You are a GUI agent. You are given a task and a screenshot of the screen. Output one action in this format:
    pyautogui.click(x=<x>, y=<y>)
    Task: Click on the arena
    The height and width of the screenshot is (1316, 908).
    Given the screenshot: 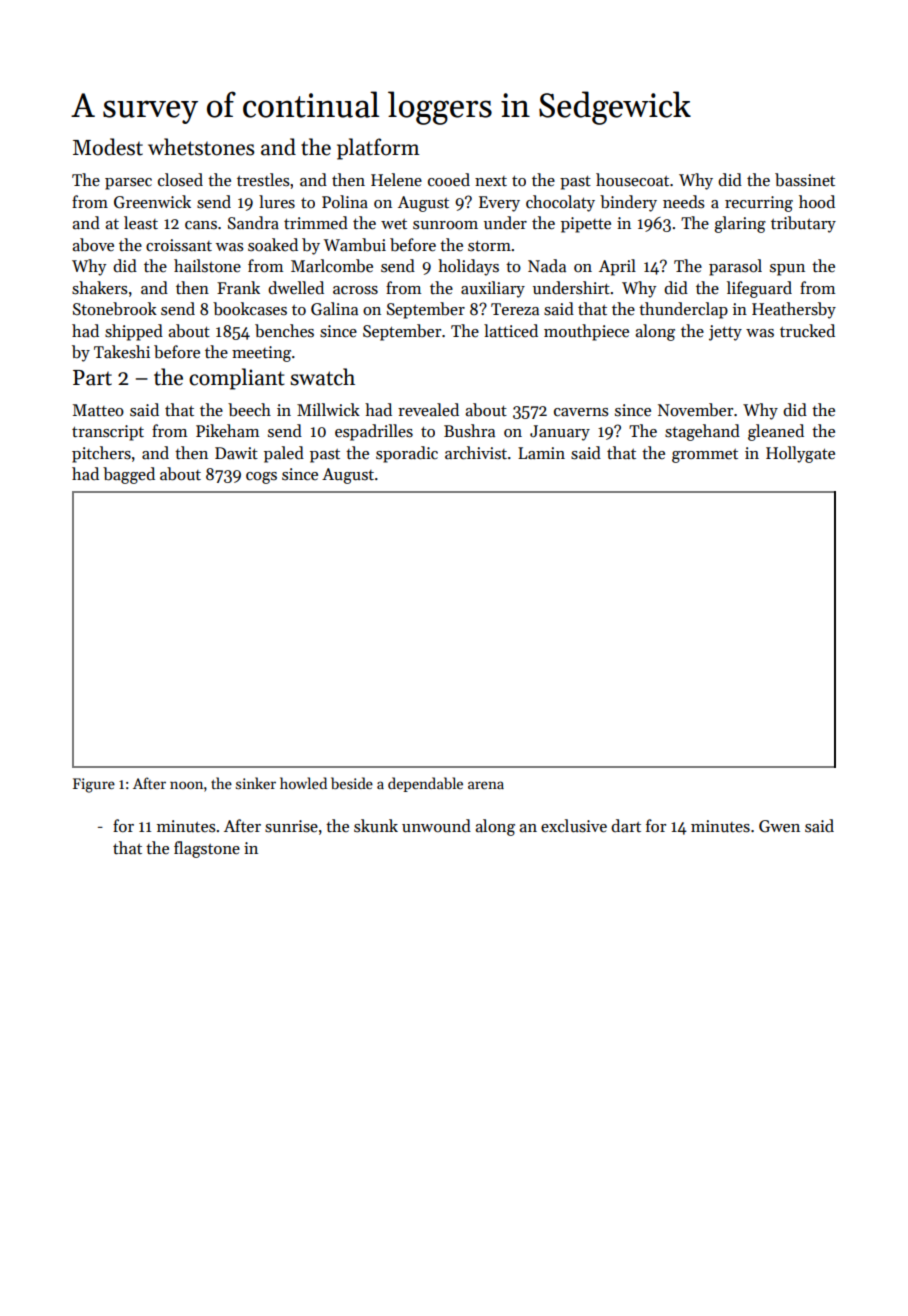 What is the action you would take?
    pyautogui.click(x=486, y=785)
